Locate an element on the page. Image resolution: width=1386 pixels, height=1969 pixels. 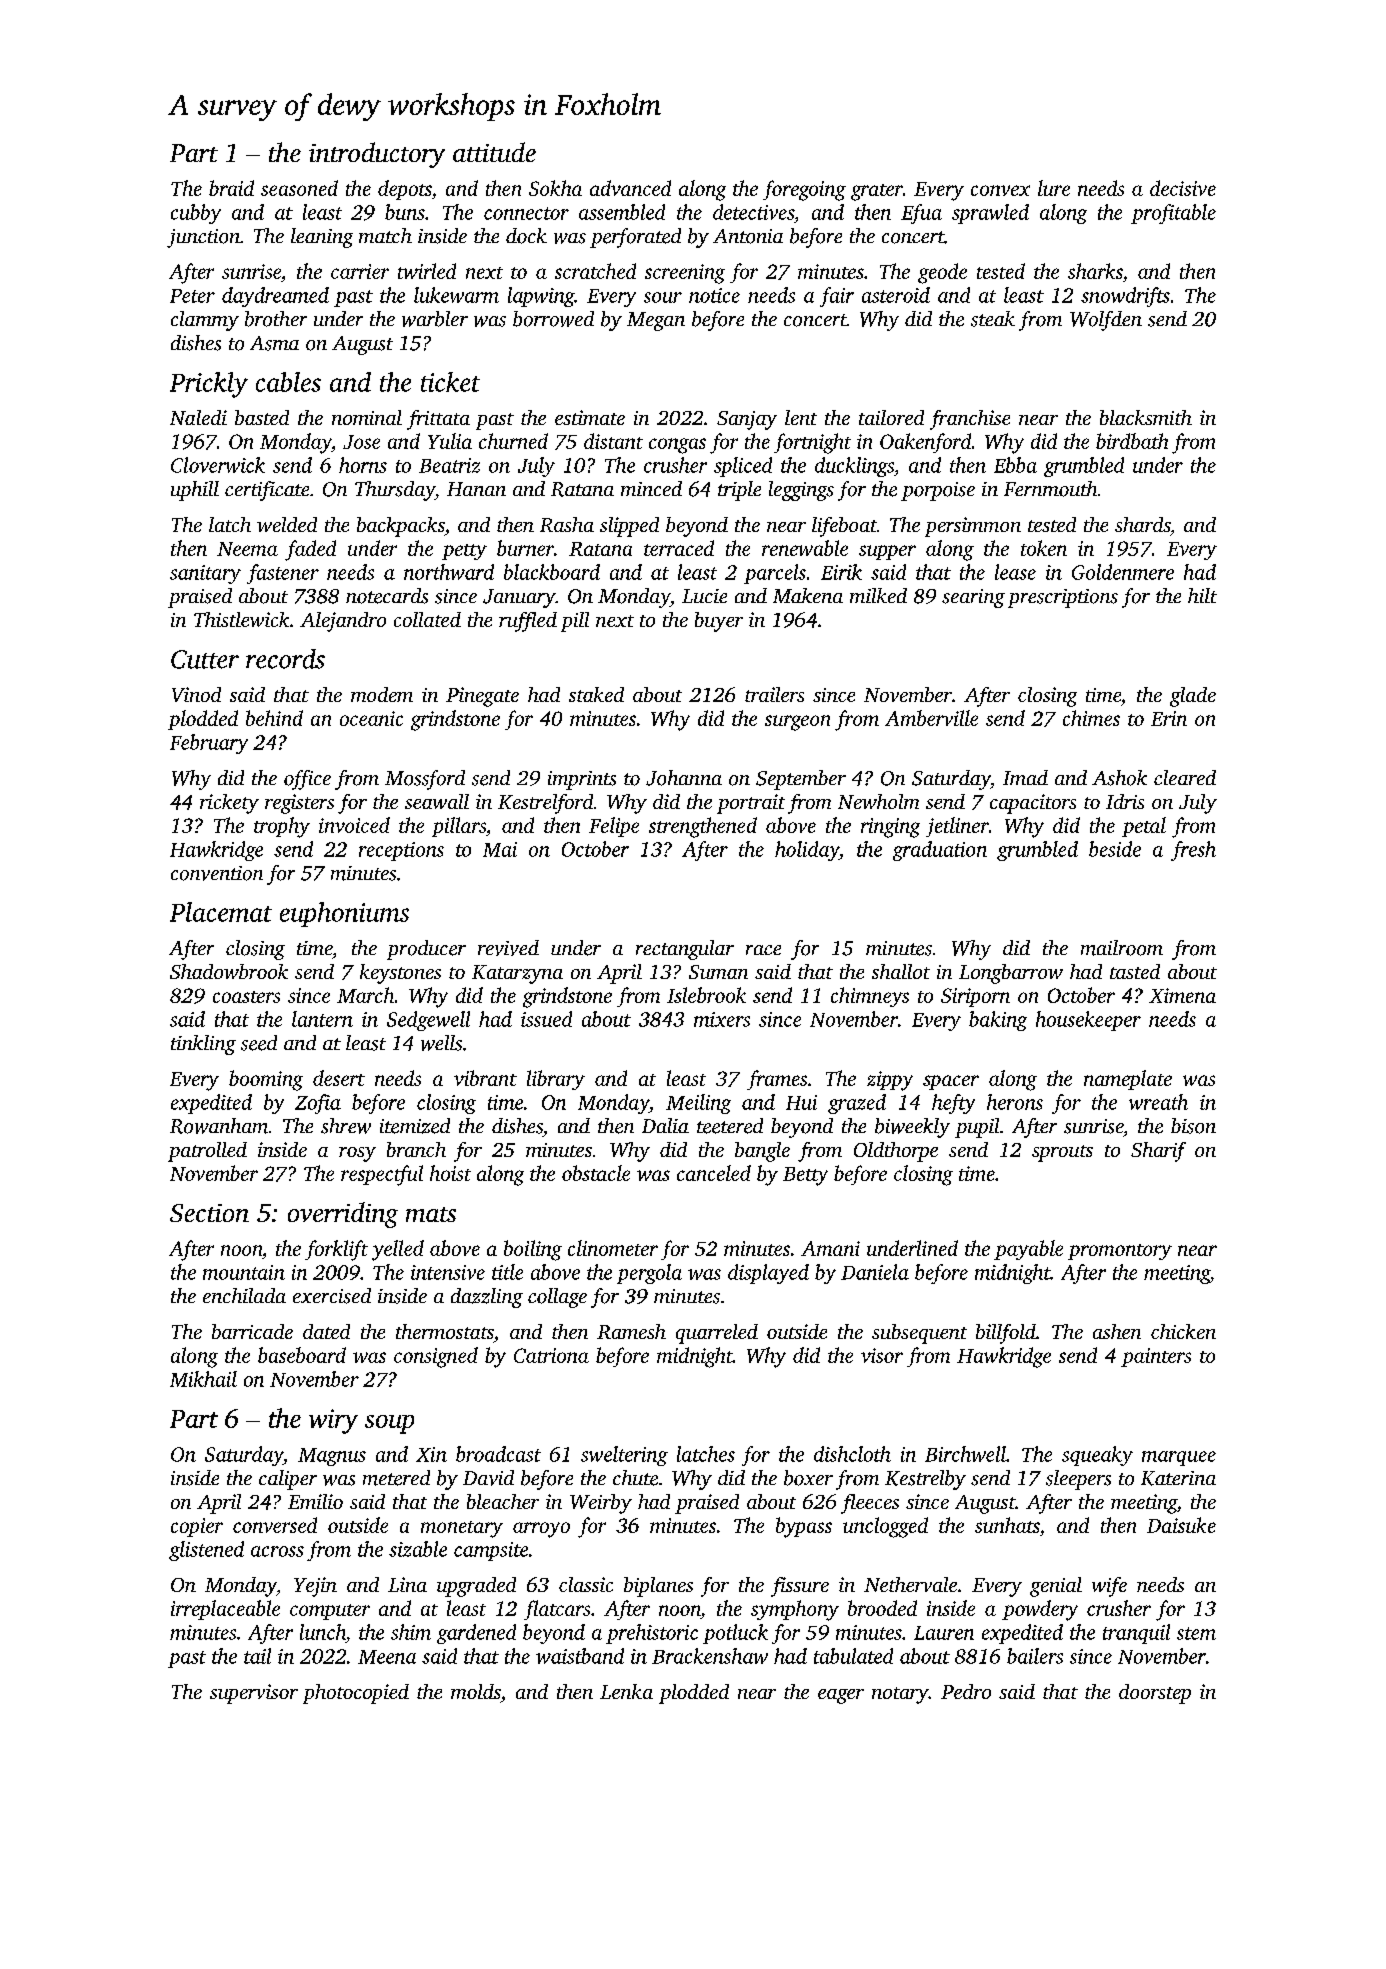
photocopied is located at coordinates (356, 1694).
